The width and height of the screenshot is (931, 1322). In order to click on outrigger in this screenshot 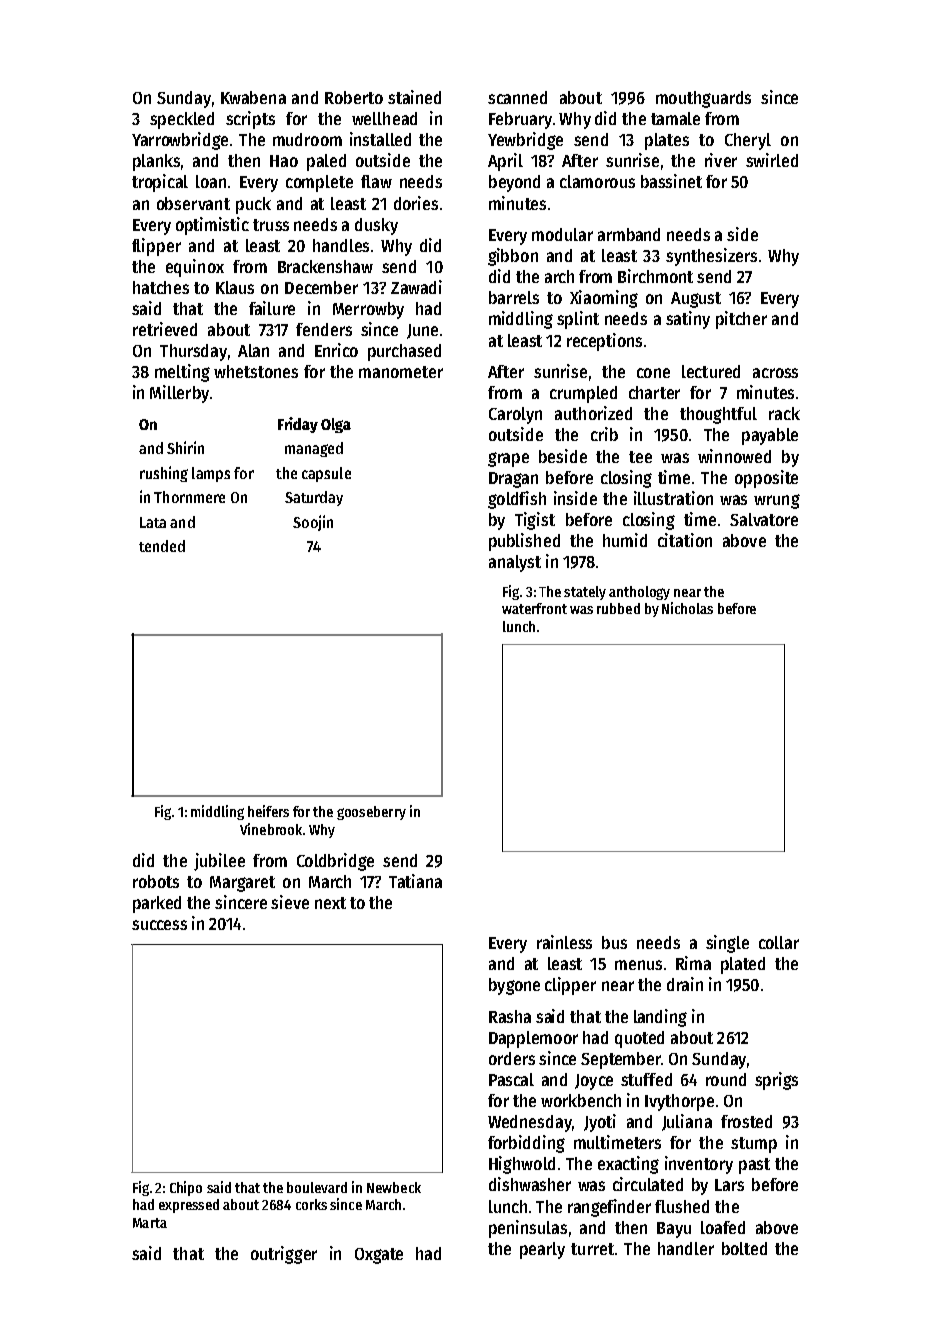, I will do `click(284, 1255)`.
